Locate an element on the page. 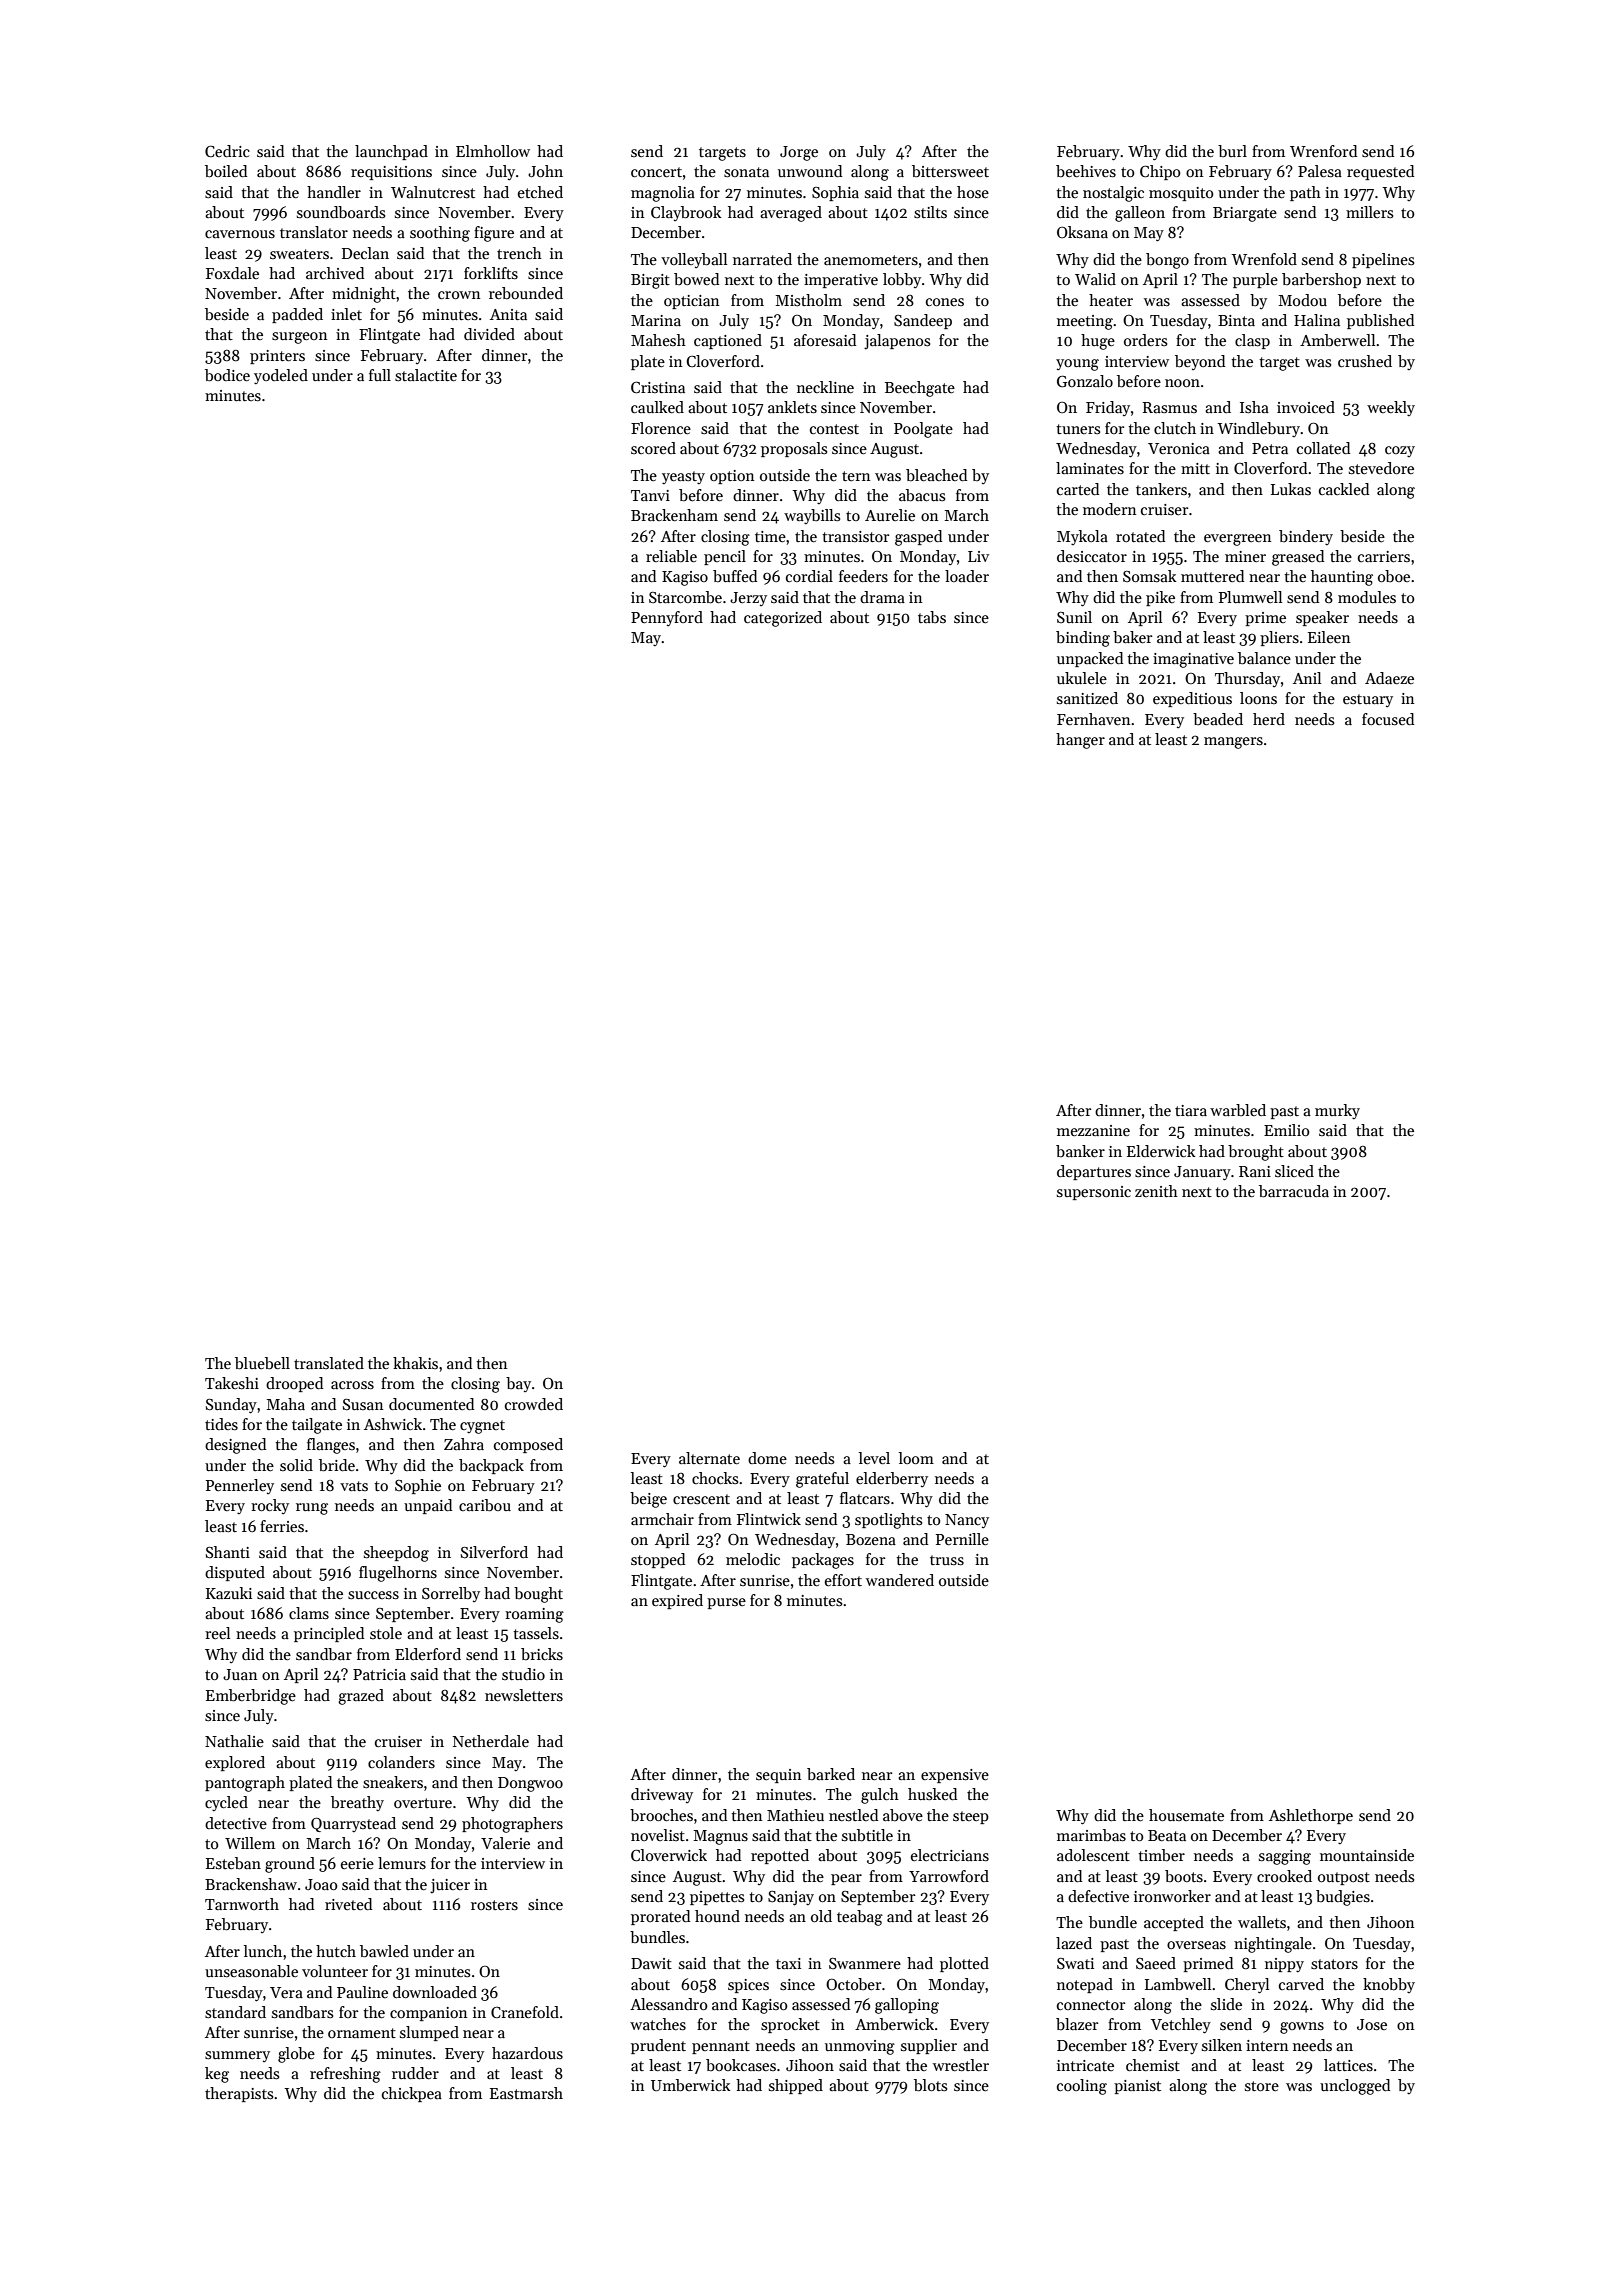 Image resolution: width=1620 pixels, height=2292 pixels. categorized is located at coordinates (783, 619).
